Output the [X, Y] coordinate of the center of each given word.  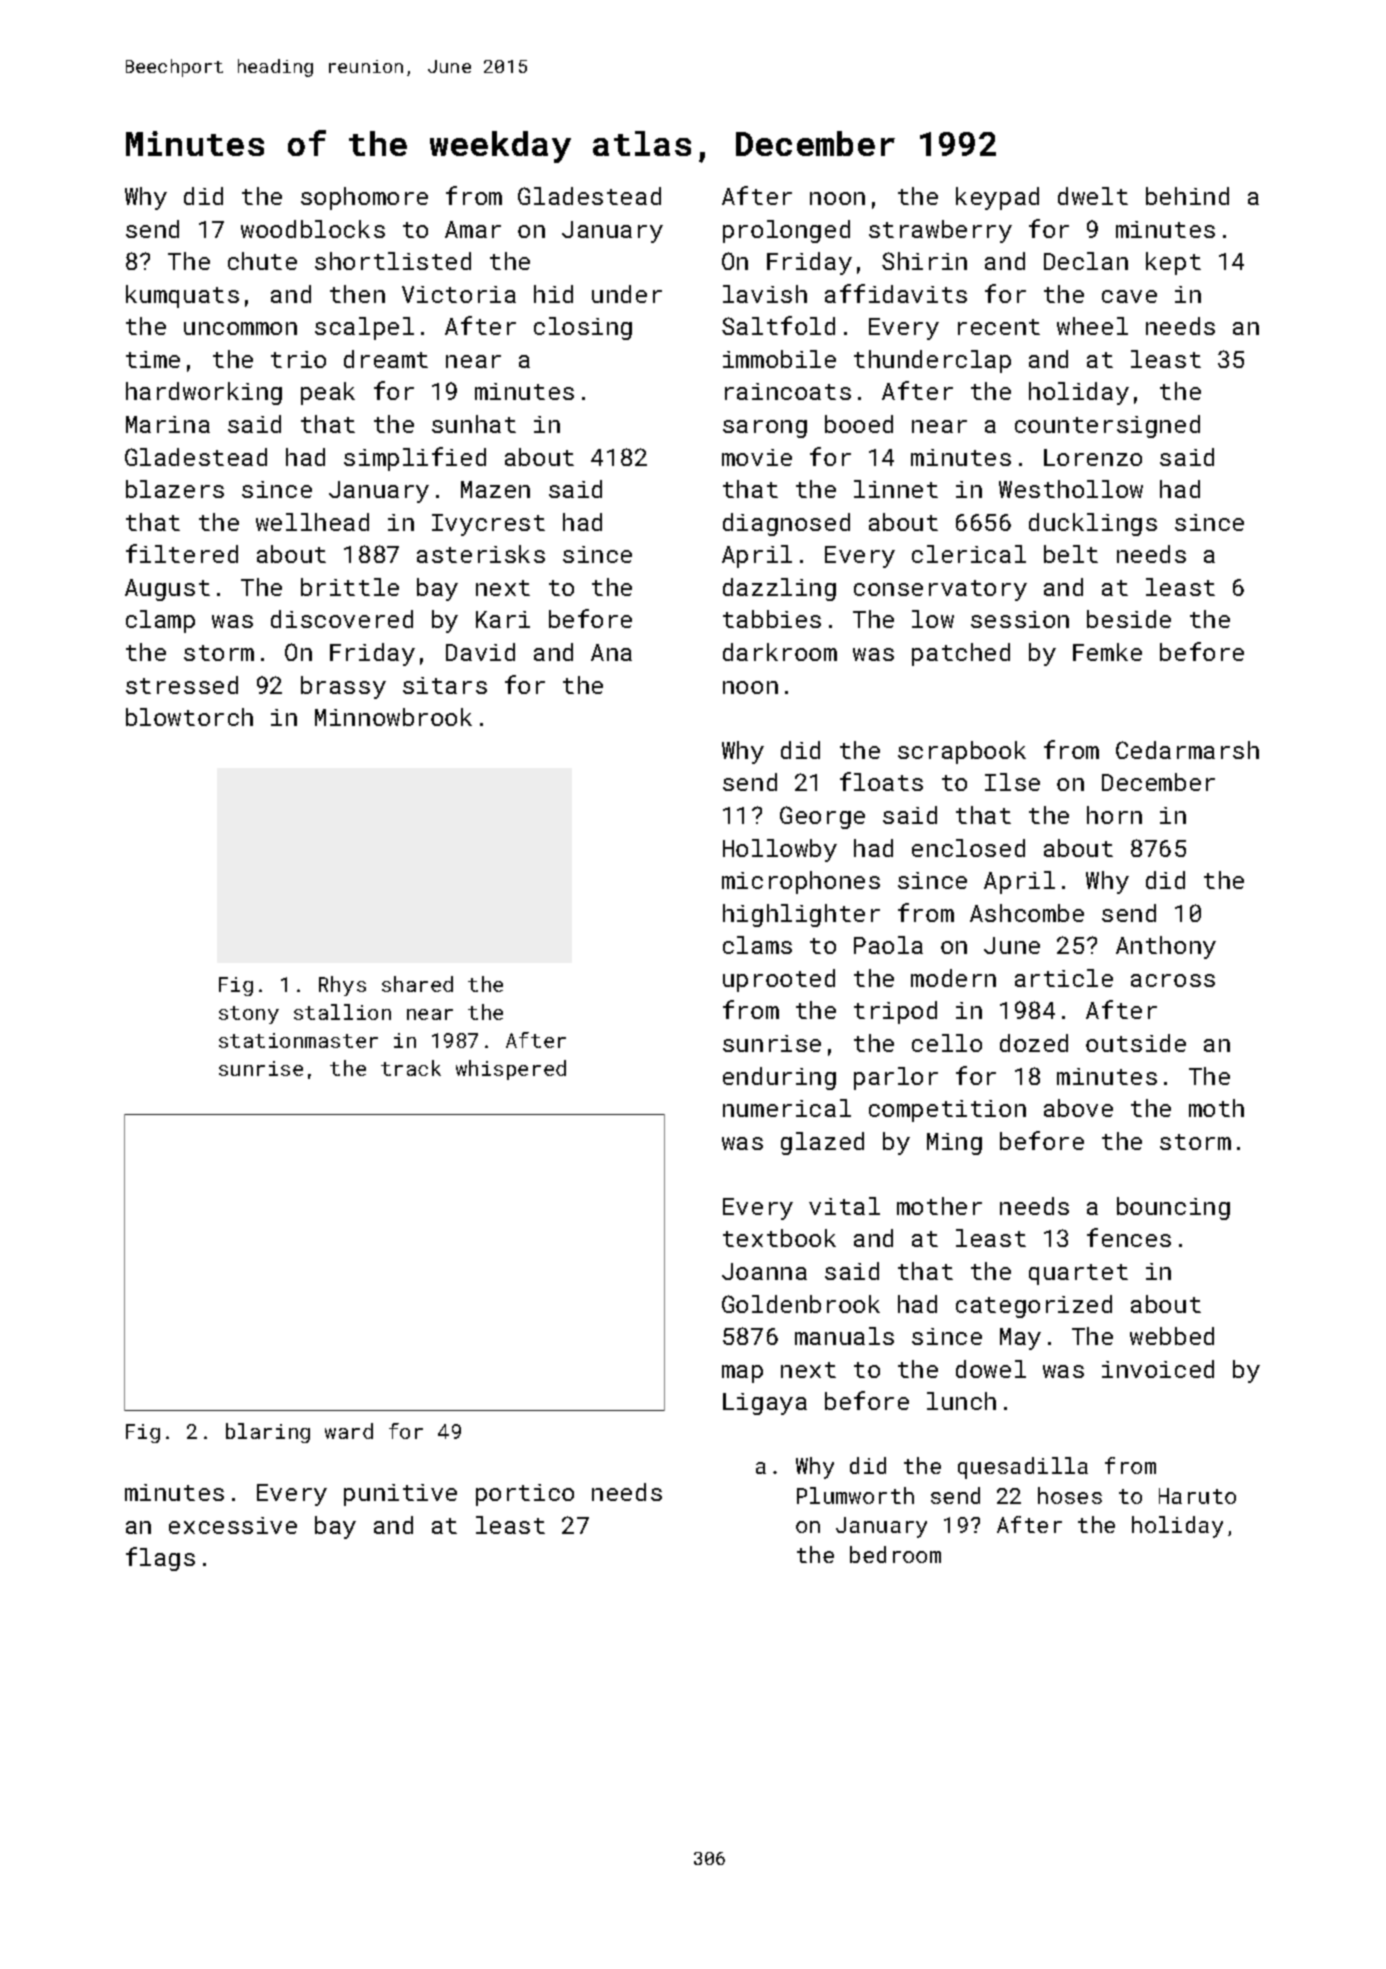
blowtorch [189, 717]
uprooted [779, 980]
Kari [503, 619]
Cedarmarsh [1187, 750]
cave [1129, 296]
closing [583, 328]
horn [1114, 815]
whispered [511, 1070]
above [1078, 1108]
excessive [233, 1525]
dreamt [386, 359]
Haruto [1197, 1496]
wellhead [312, 522]
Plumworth [855, 1495]
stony [249, 1015]
